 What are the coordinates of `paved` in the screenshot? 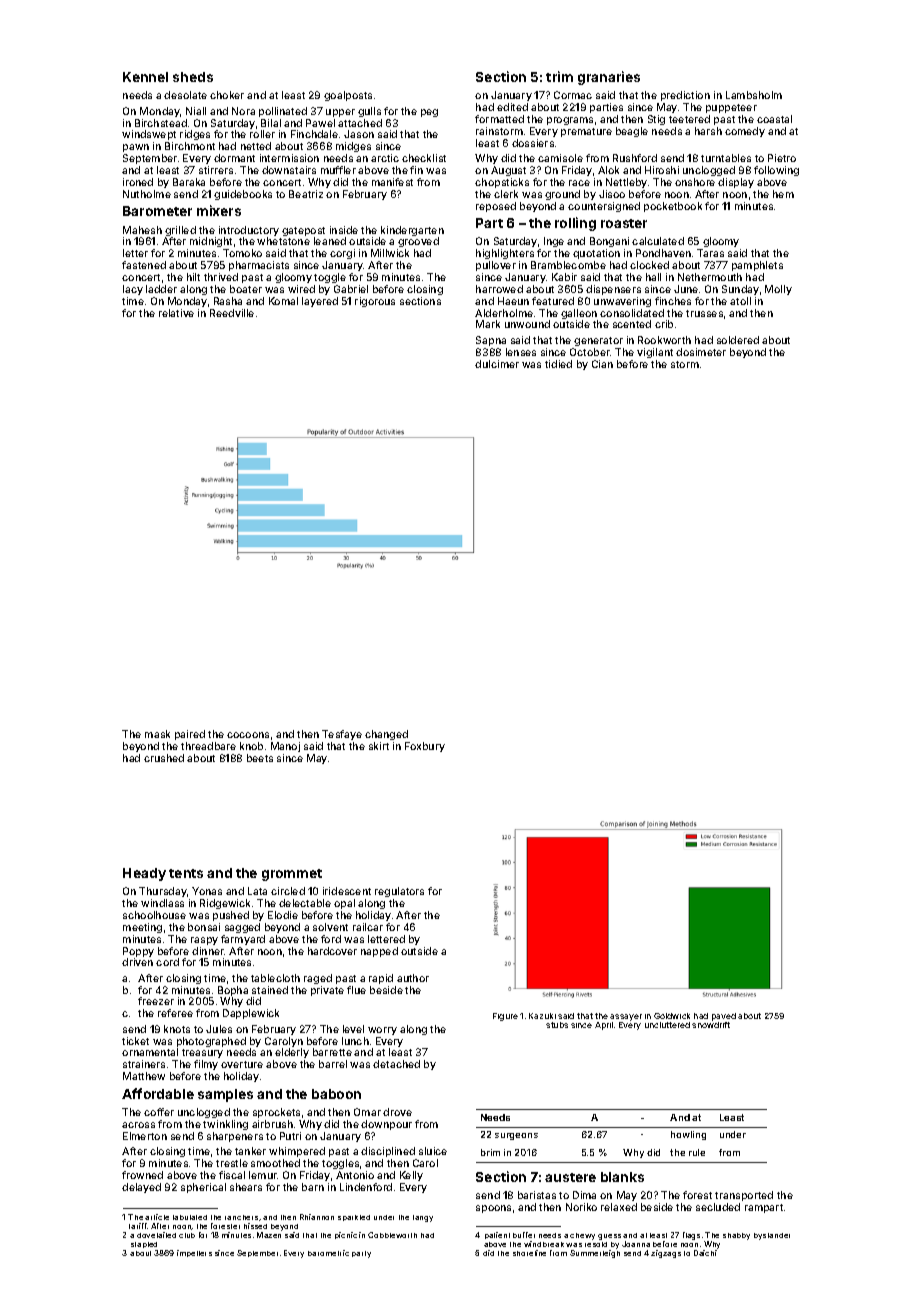 It's located at (724, 1017).
